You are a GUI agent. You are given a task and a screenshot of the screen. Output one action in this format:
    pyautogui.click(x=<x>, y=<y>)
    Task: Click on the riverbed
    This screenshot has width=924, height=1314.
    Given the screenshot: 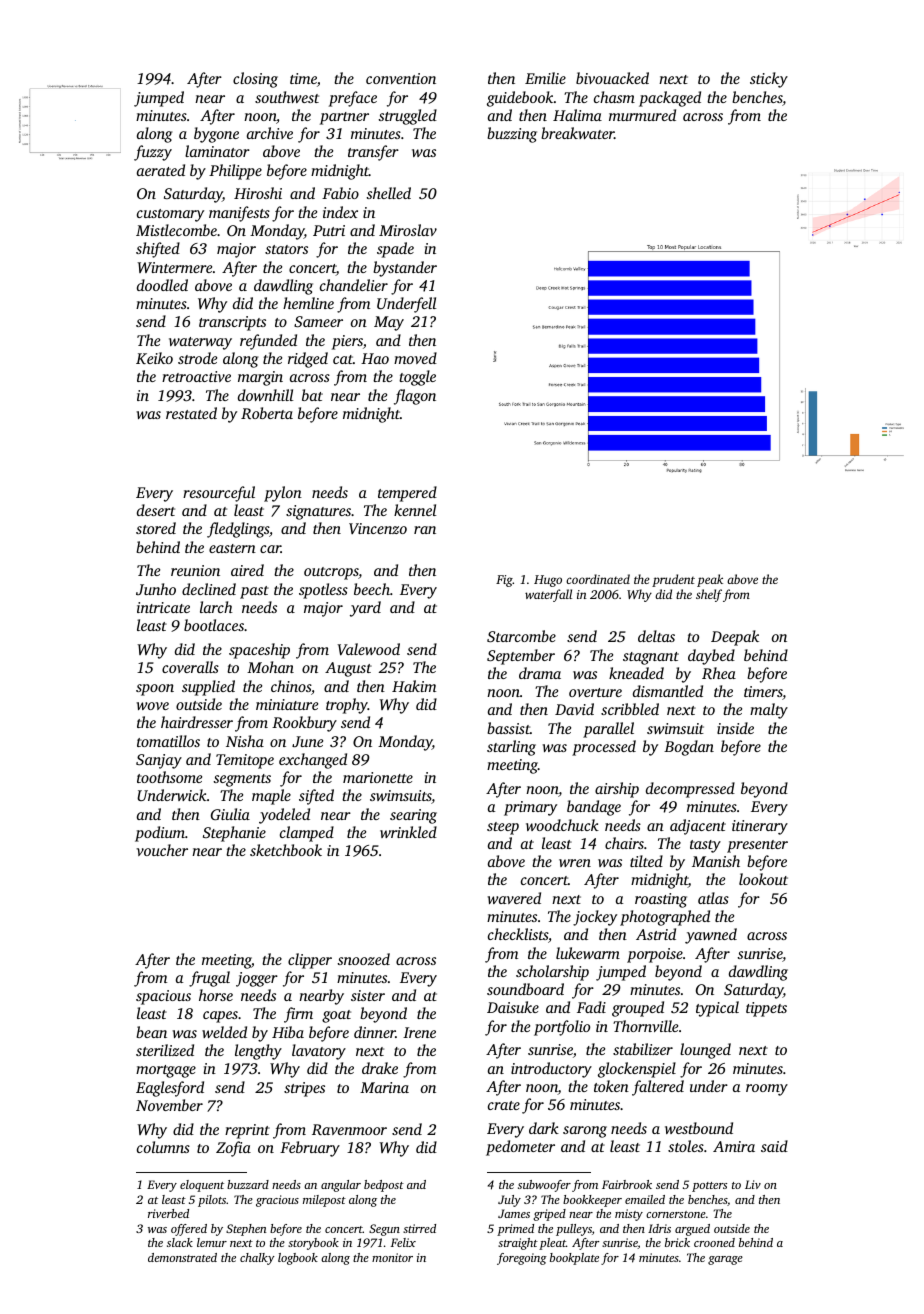 What is the action you would take?
    pyautogui.click(x=168, y=1213)
